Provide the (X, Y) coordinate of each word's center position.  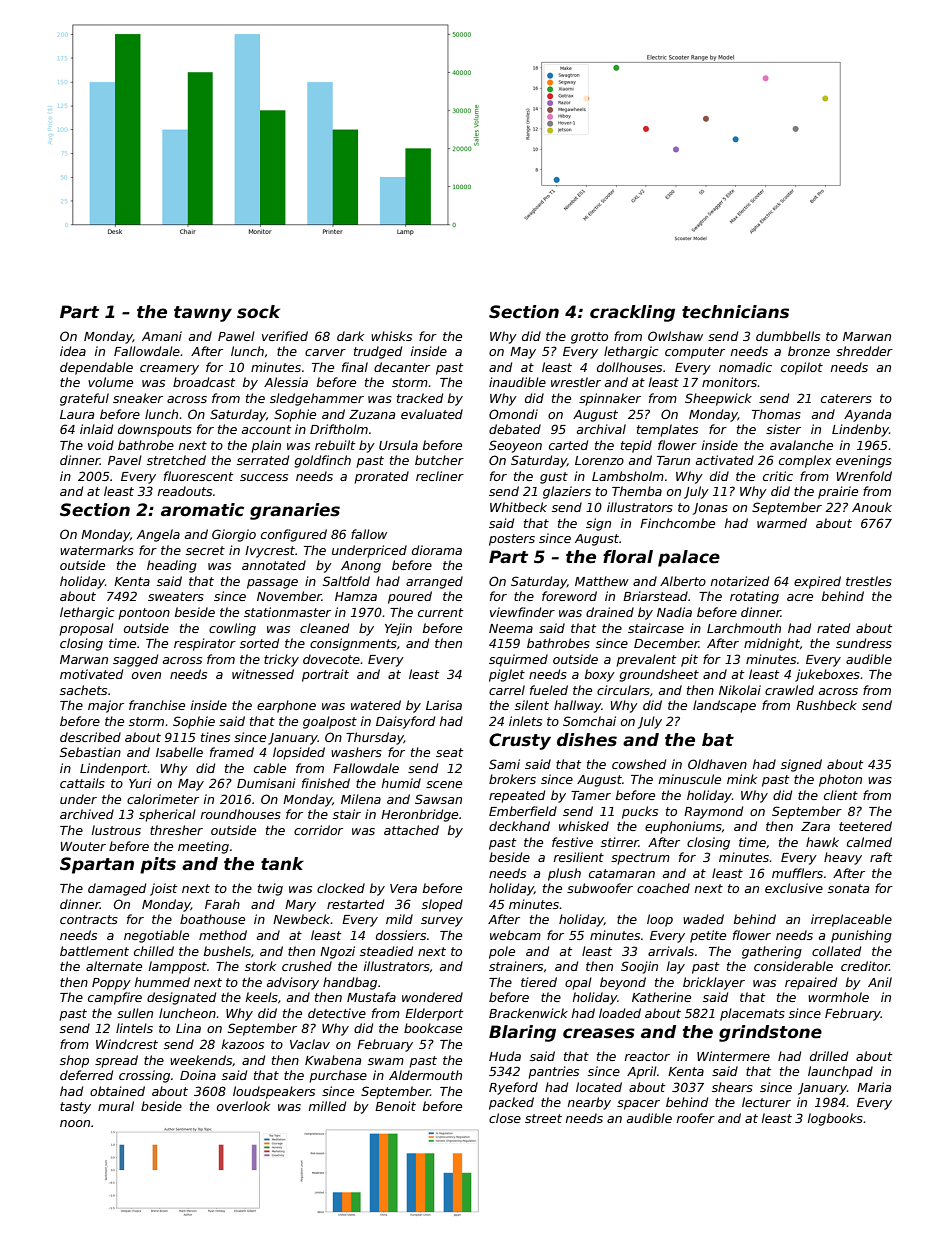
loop (660, 920)
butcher (439, 460)
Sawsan (438, 799)
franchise (157, 705)
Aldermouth (425, 1075)
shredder (864, 351)
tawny (203, 314)
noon (75, 1123)
